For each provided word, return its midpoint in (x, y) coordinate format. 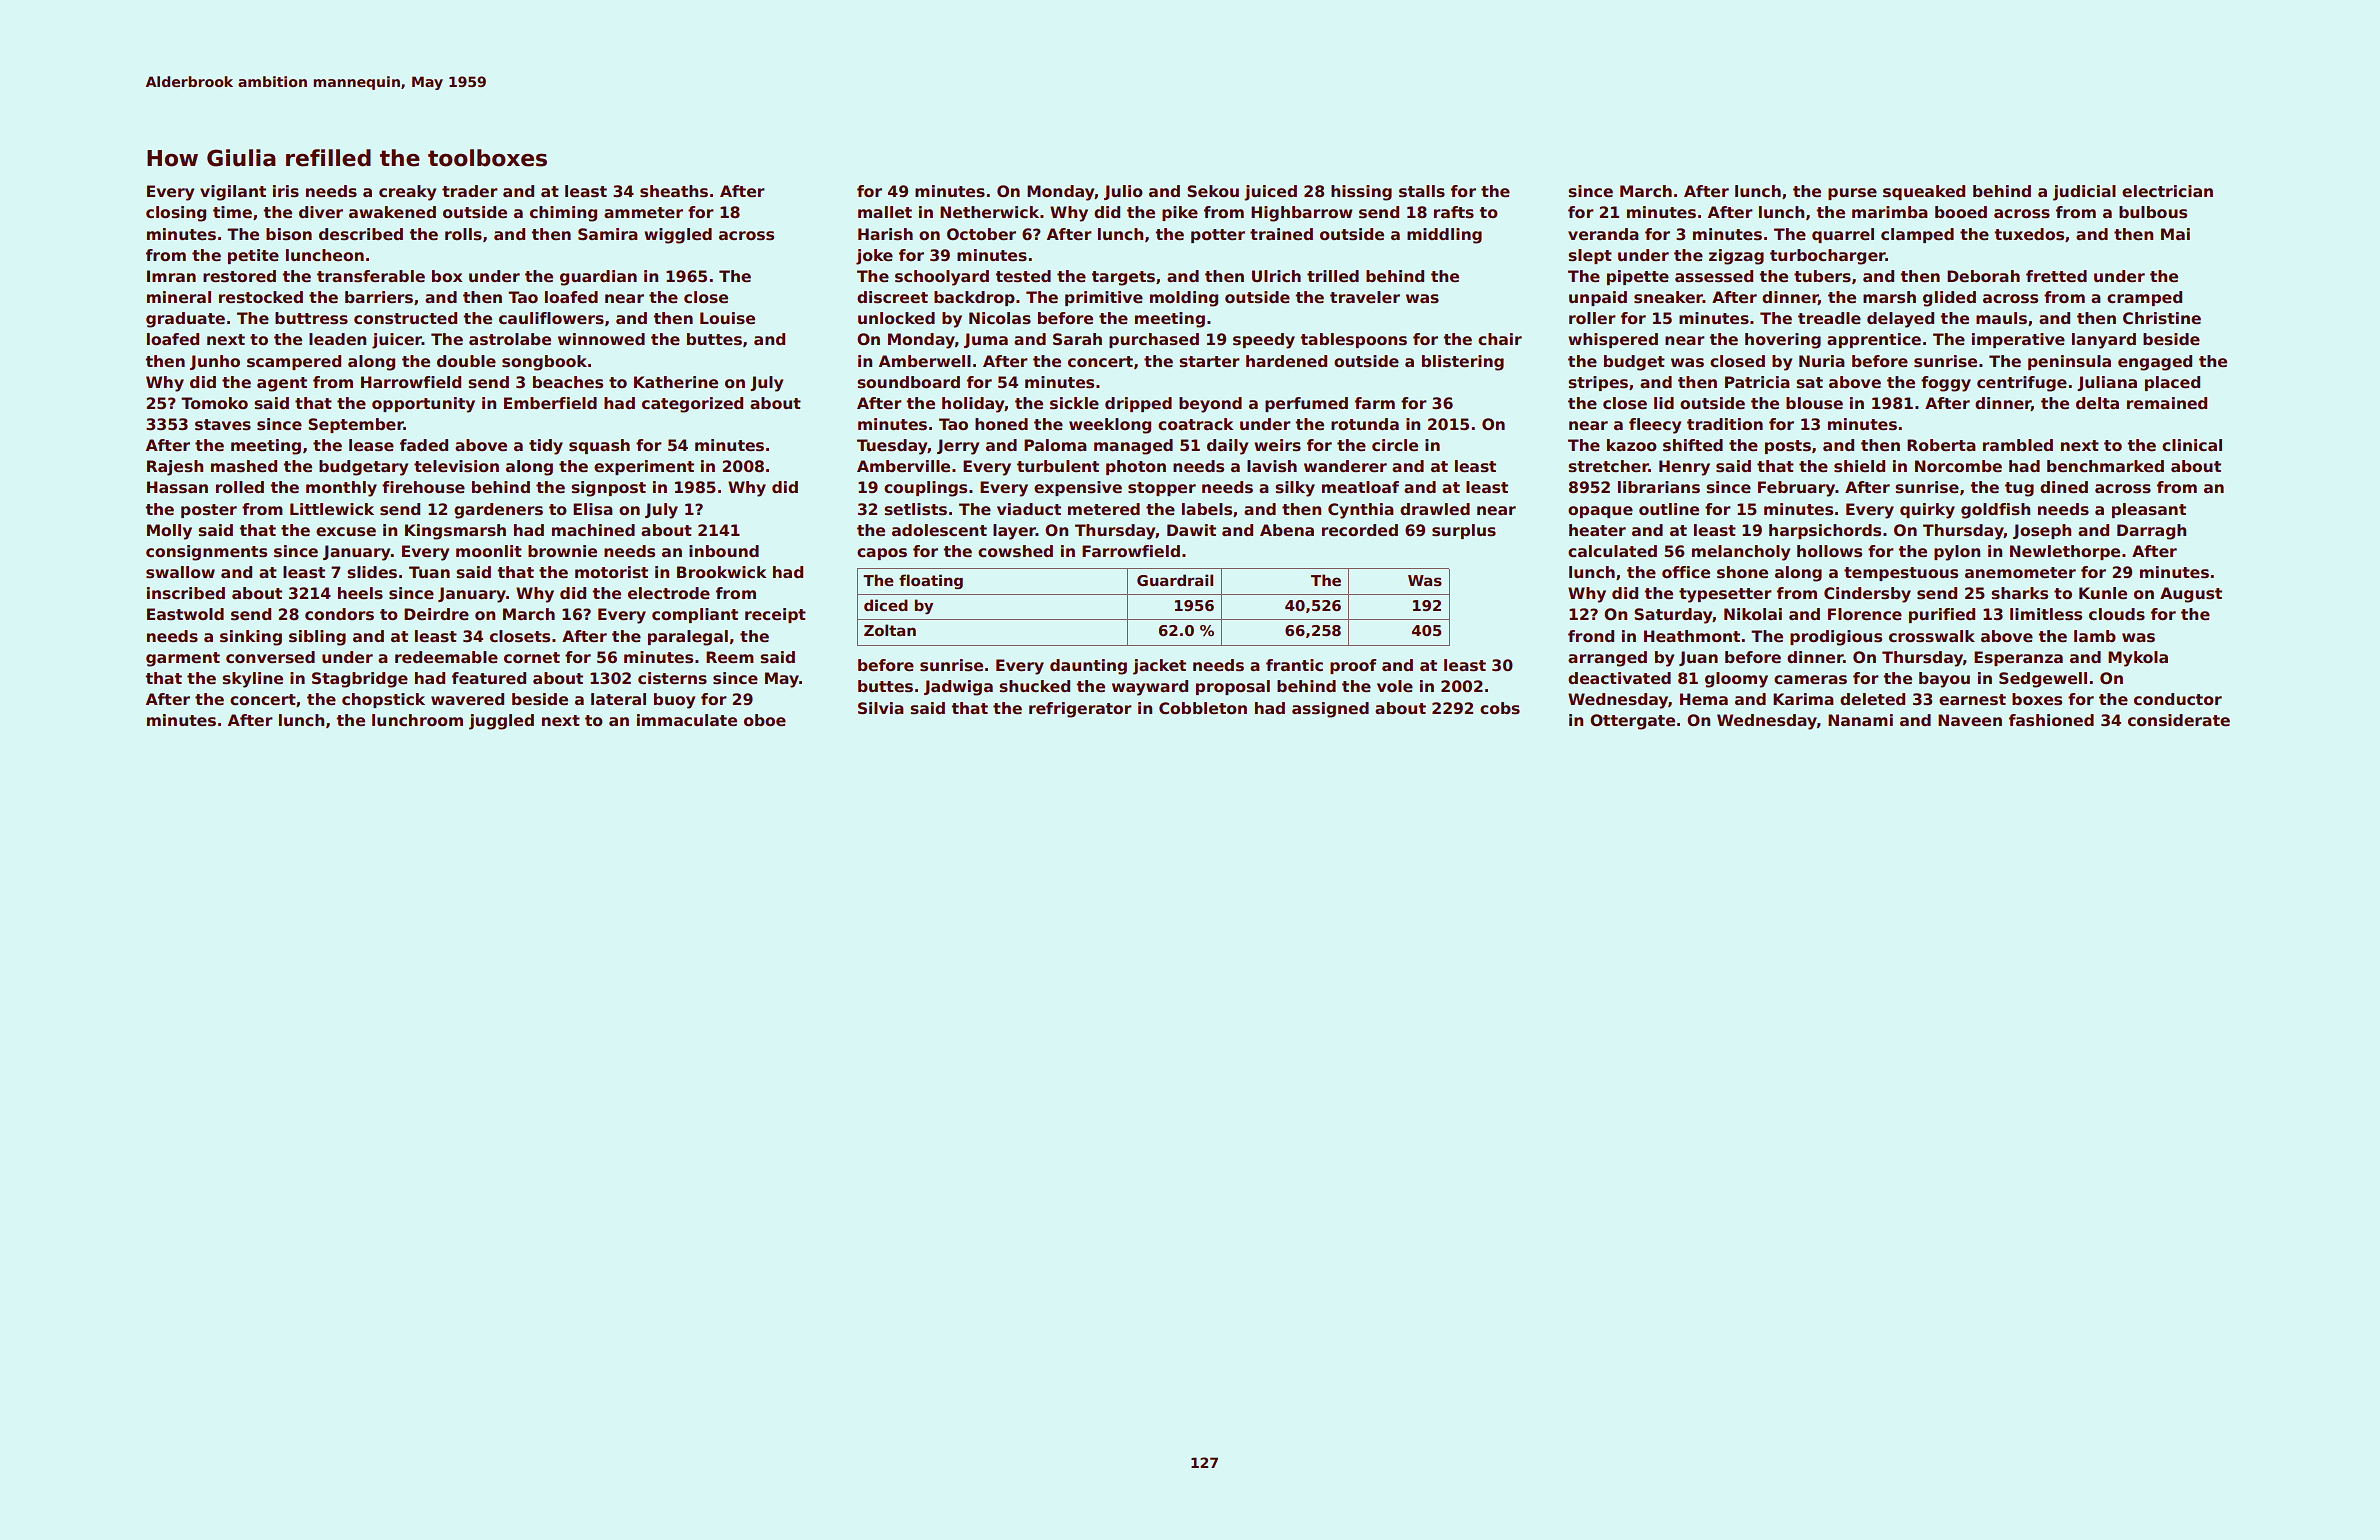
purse (1852, 194)
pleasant (2149, 510)
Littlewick (332, 509)
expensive (1078, 488)
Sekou (1213, 191)
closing (176, 214)
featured (489, 678)
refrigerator (1080, 710)
